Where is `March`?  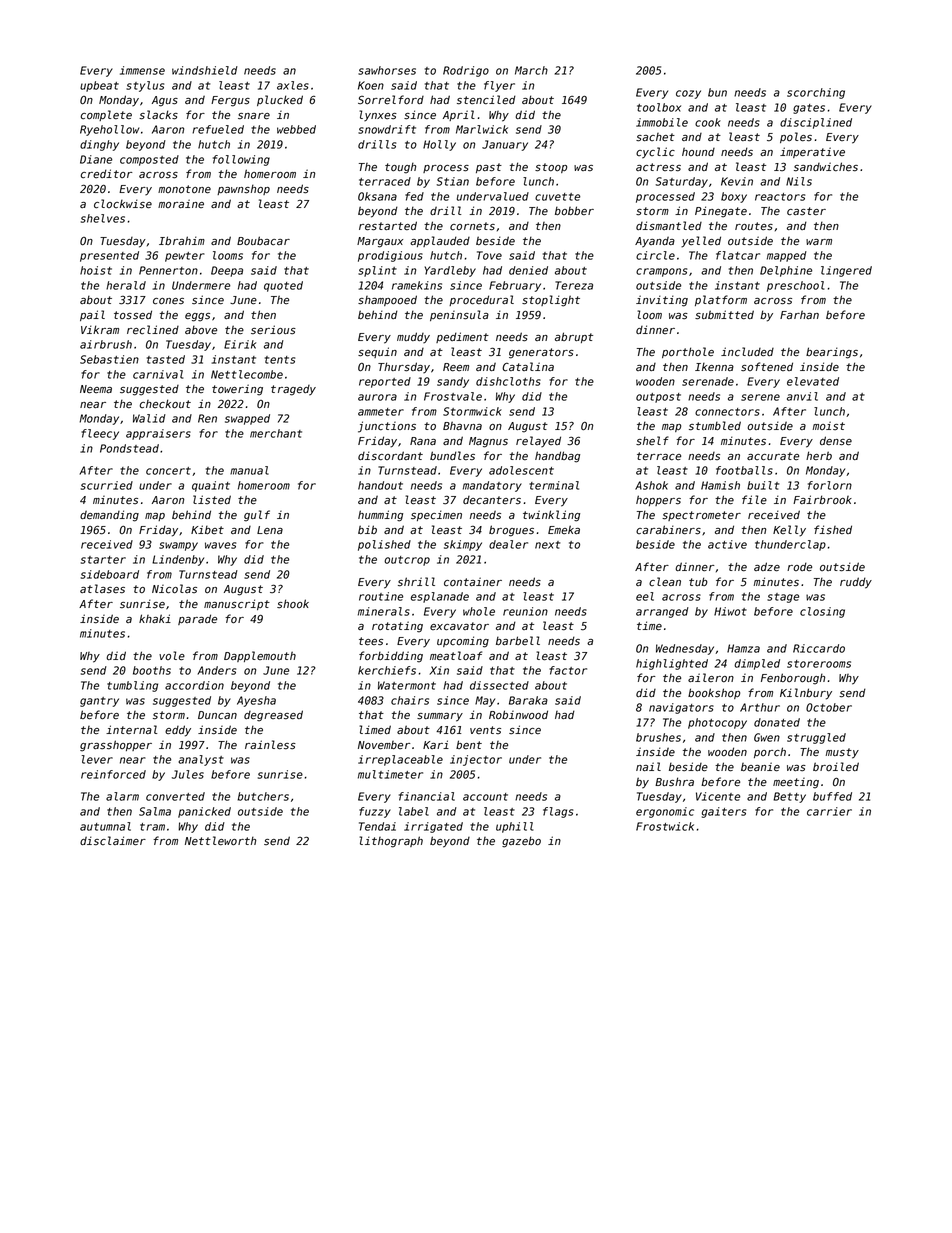 March is located at coordinates (531, 70).
